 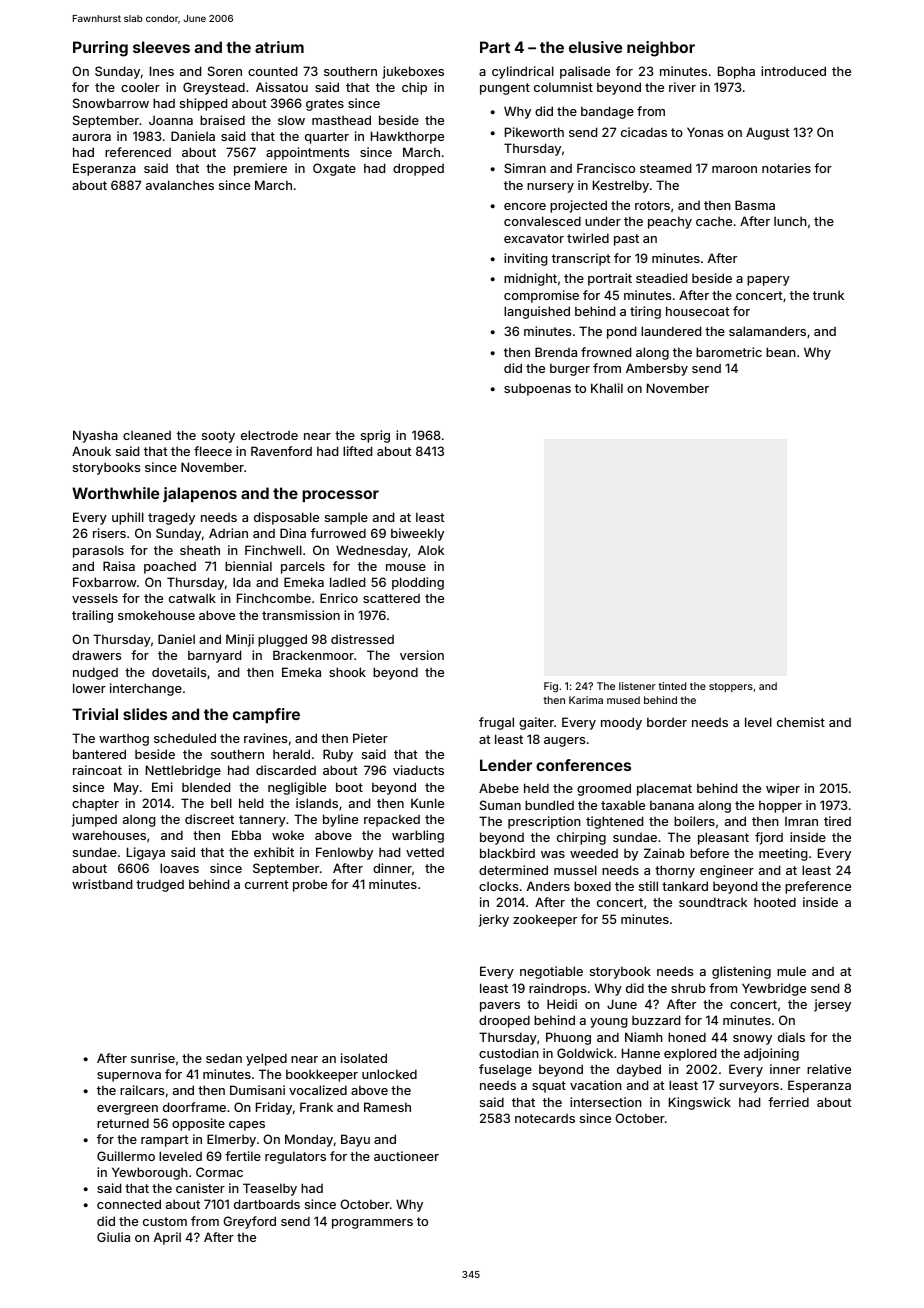 I want to click on Snowbarrow, so click(x=111, y=103).
